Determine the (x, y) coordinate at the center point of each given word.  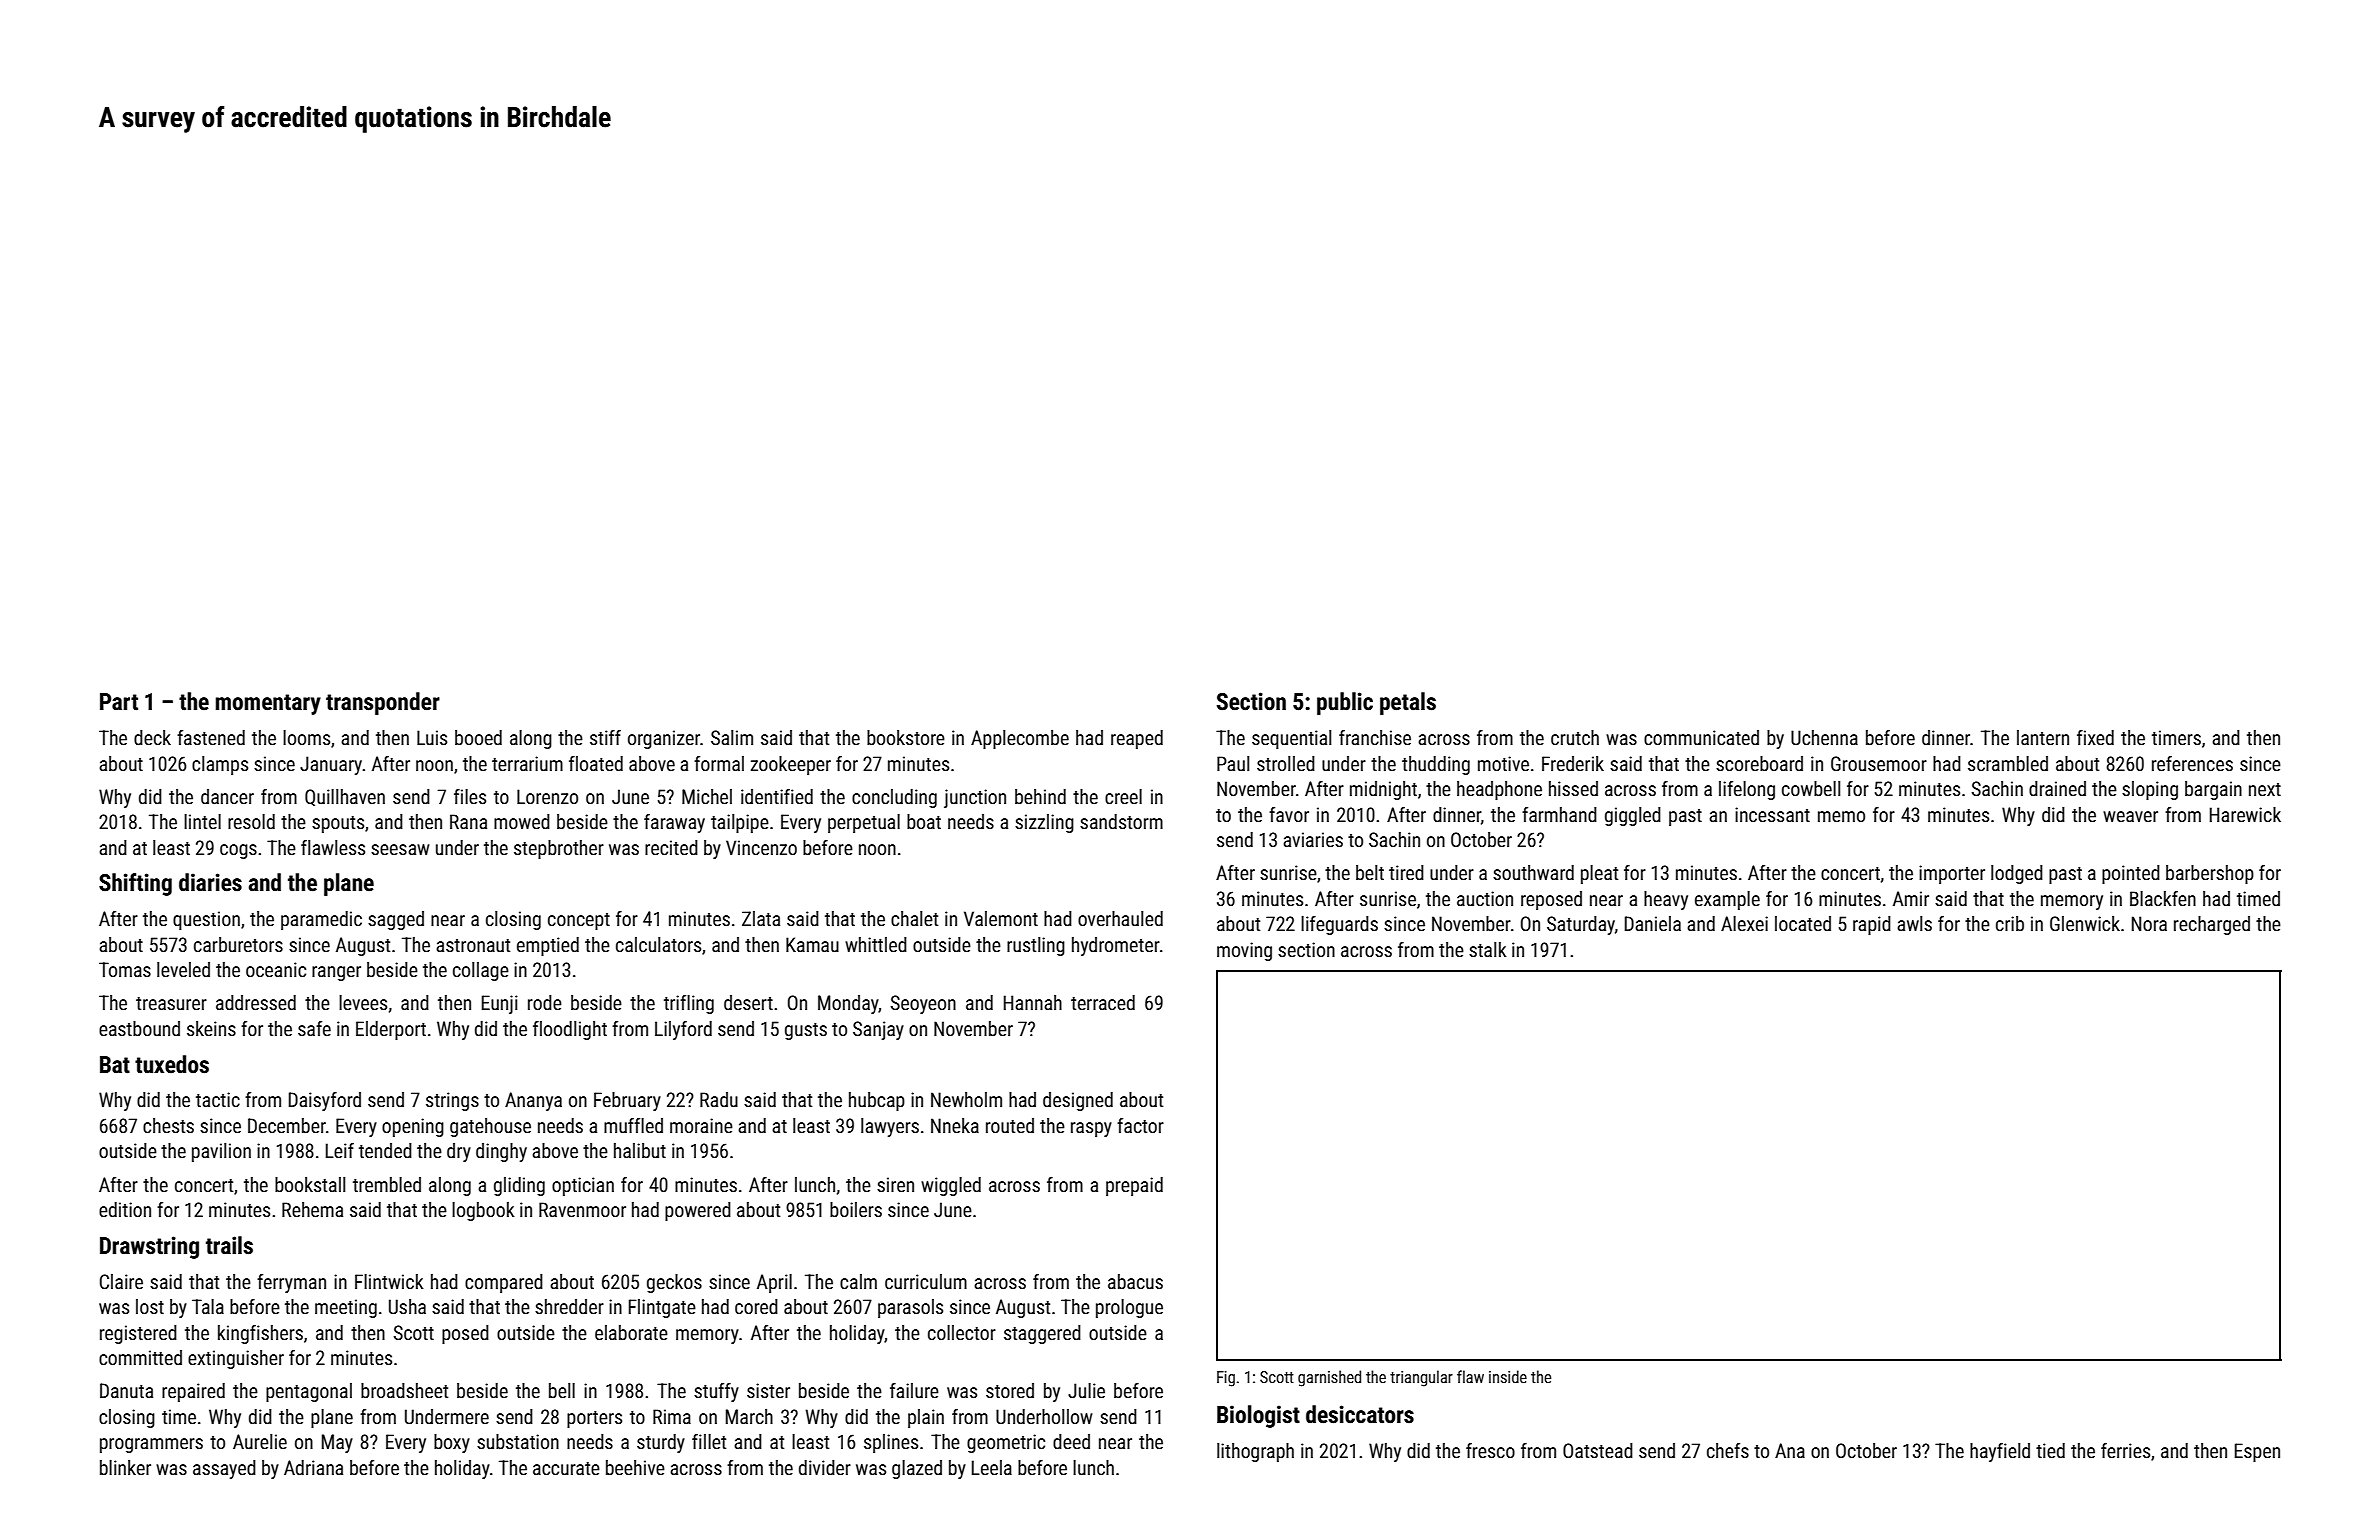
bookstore (906, 737)
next (2265, 789)
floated (596, 763)
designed (1078, 1101)
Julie (1086, 1390)
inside (1508, 1376)
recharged (2212, 925)
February (627, 1101)
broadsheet (404, 1390)
